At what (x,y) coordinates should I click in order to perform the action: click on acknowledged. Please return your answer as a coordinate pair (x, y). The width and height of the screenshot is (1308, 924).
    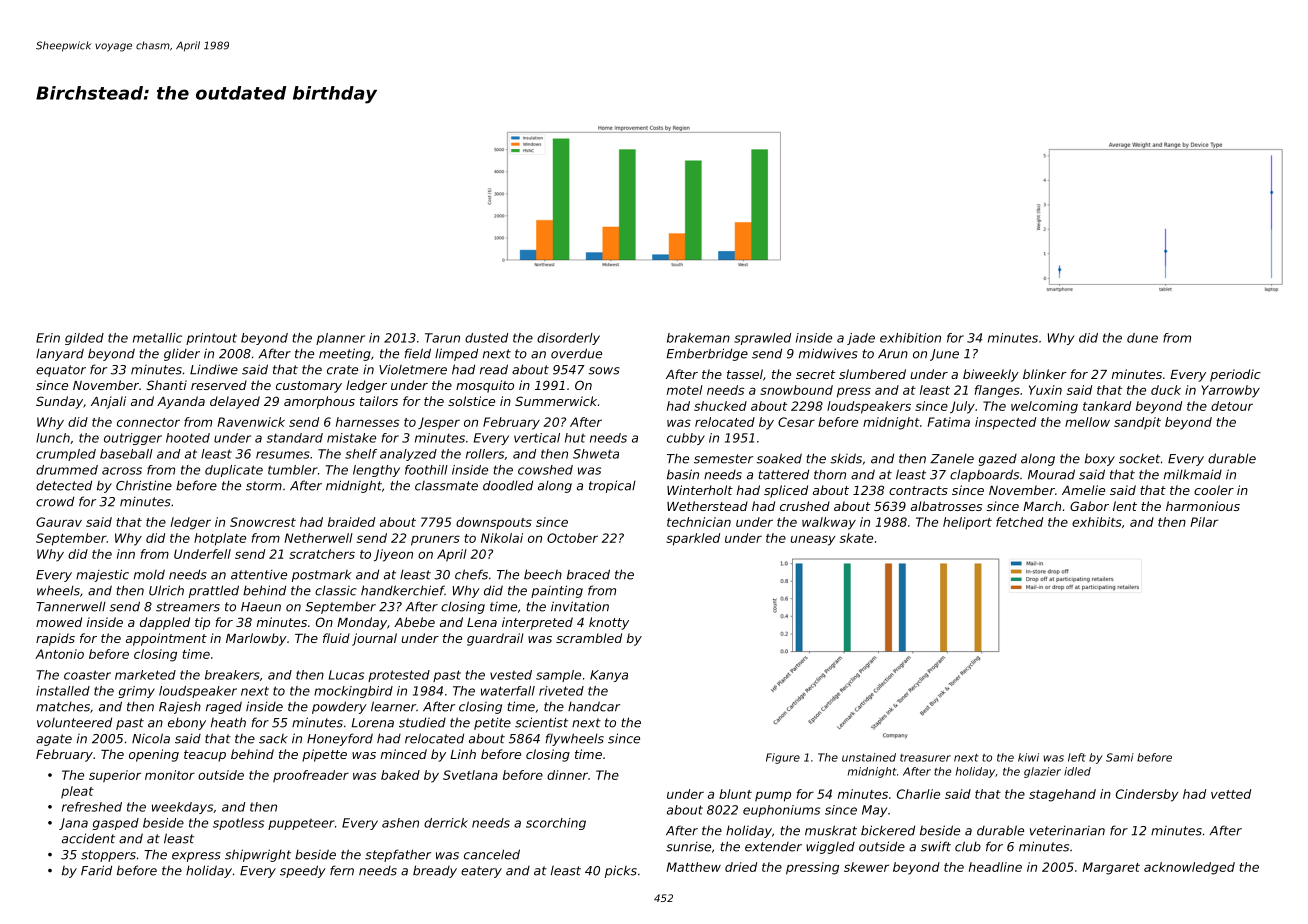
    Looking at the image, I should click on (1189, 868).
